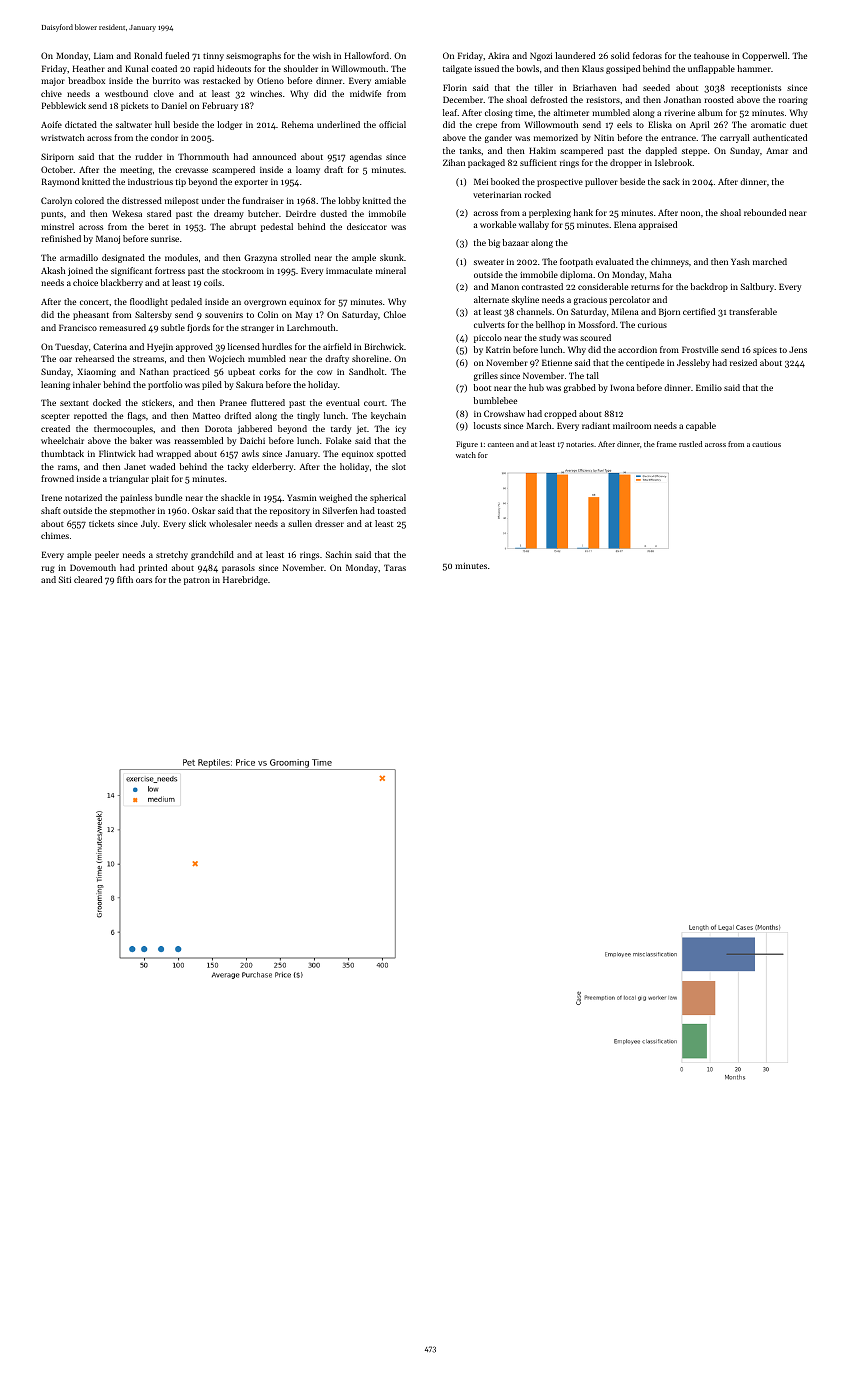 The height and width of the screenshot is (1400, 849). Describe the element at coordinates (671, 181) in the screenshot. I see `sack` at that location.
